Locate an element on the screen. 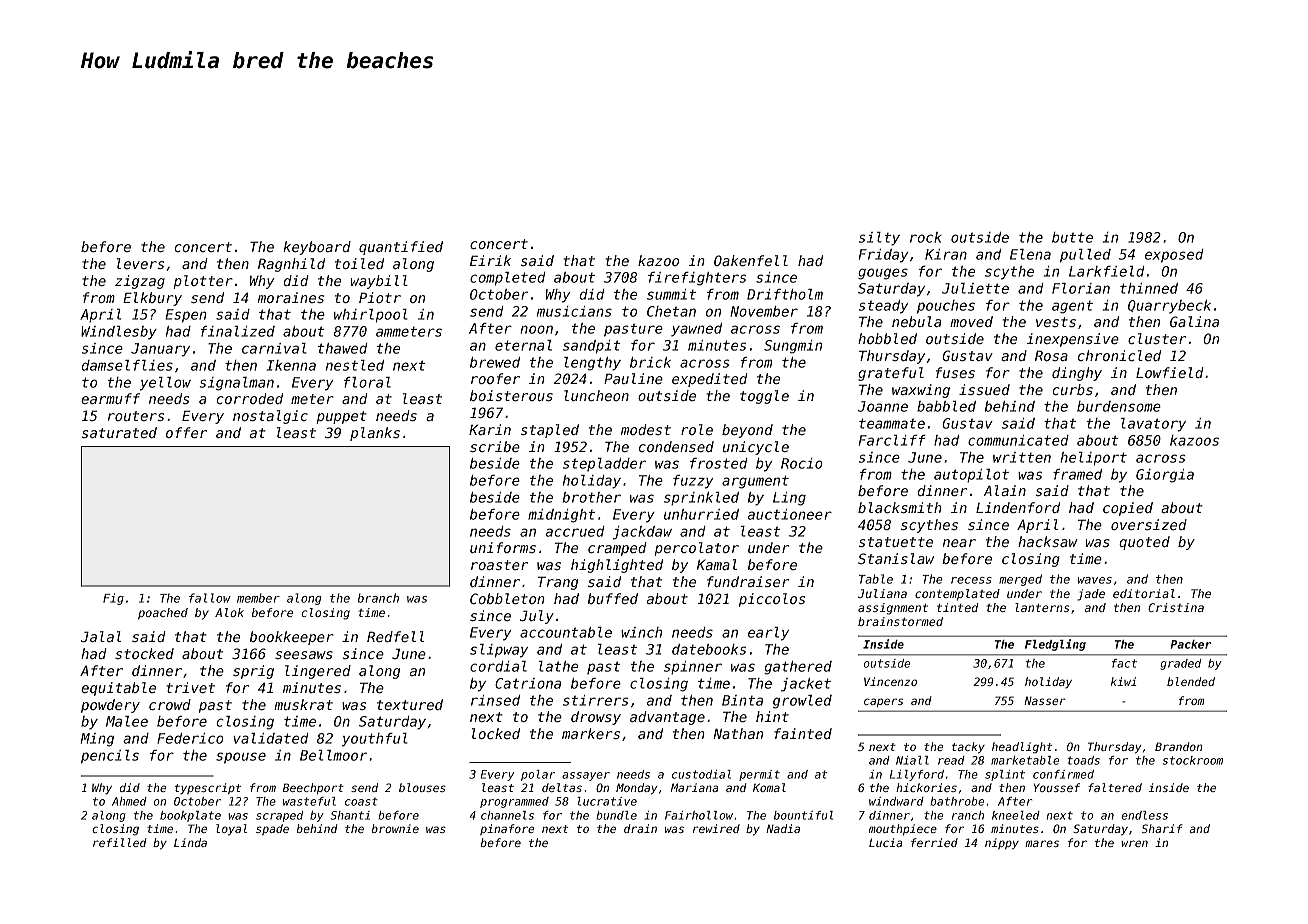 The height and width of the screenshot is (924, 1308). polar is located at coordinates (538, 775).
